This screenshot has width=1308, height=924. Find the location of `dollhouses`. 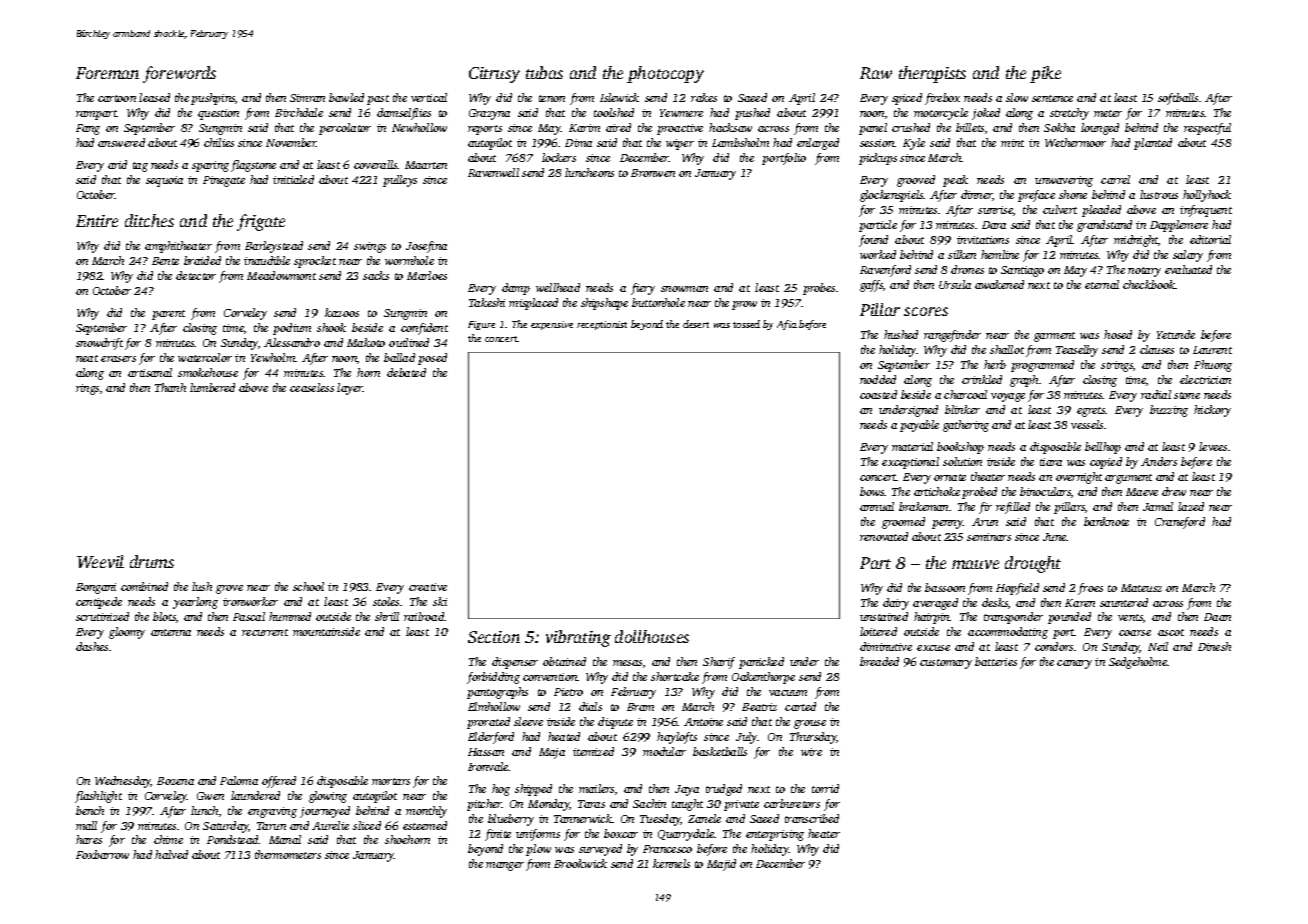

dollhouses is located at coordinates (652, 636).
